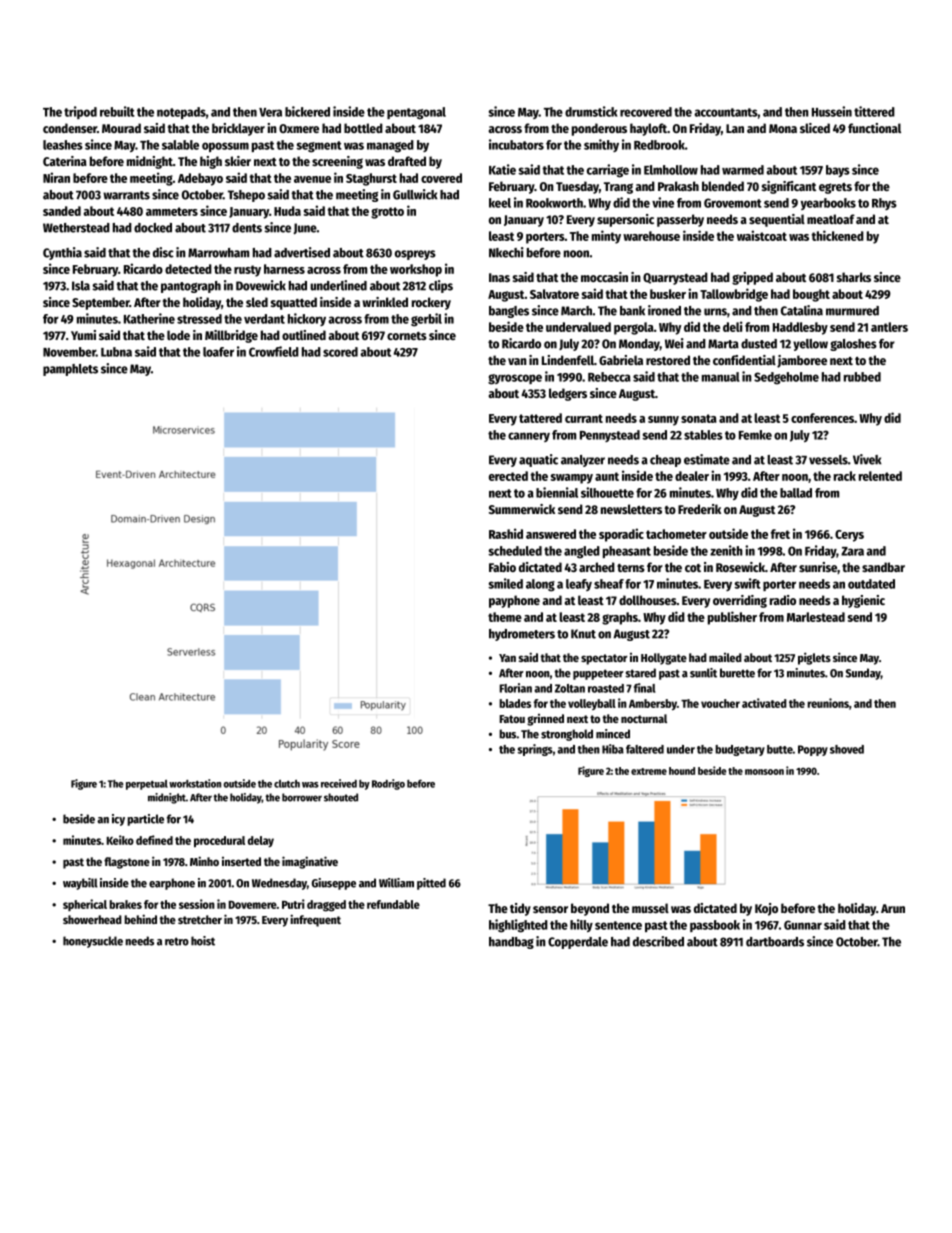 This screenshot has width=952, height=1233. I want to click on tittered, so click(874, 111).
